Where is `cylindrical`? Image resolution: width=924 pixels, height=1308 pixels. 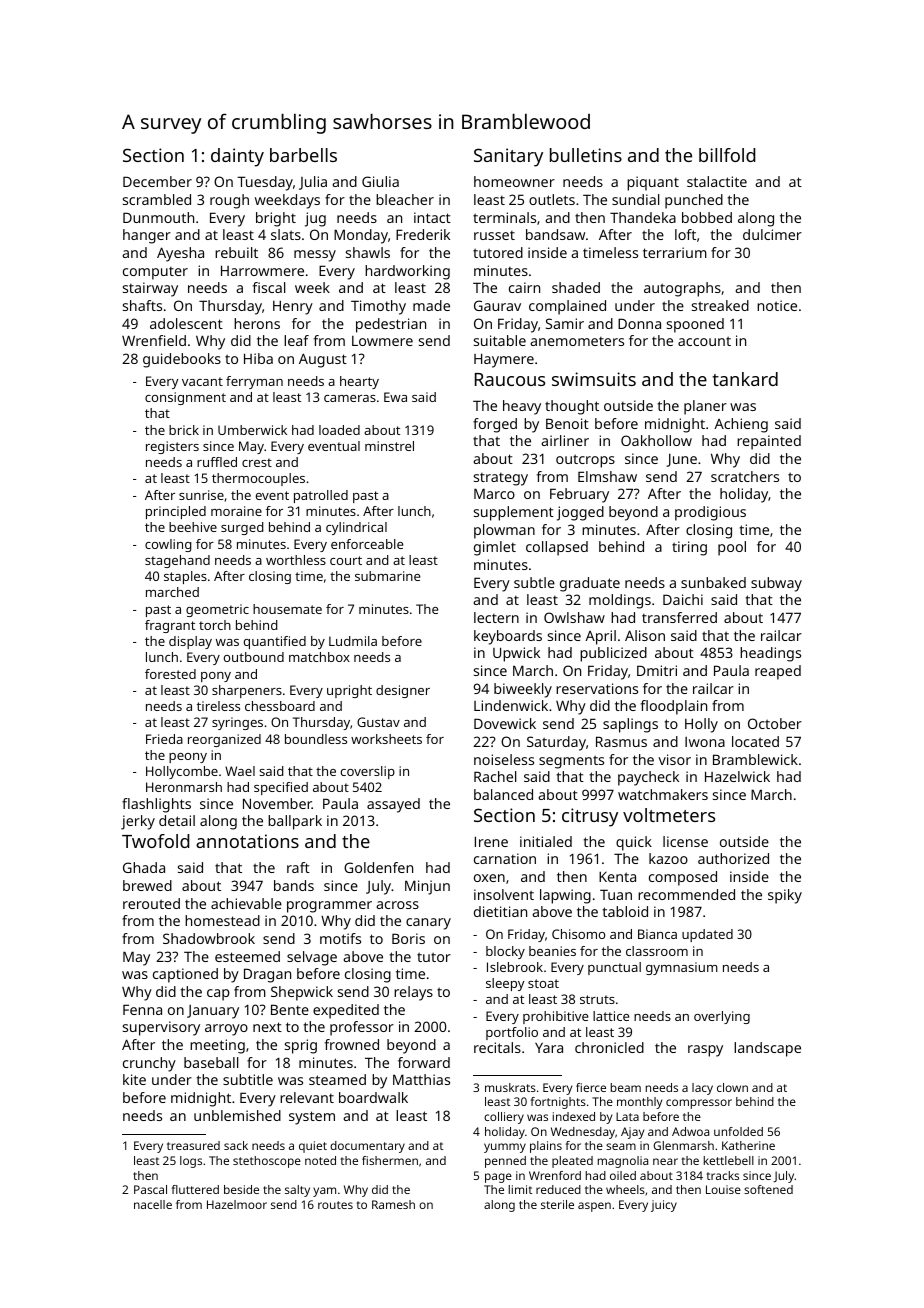 cylindrical is located at coordinates (356, 528).
